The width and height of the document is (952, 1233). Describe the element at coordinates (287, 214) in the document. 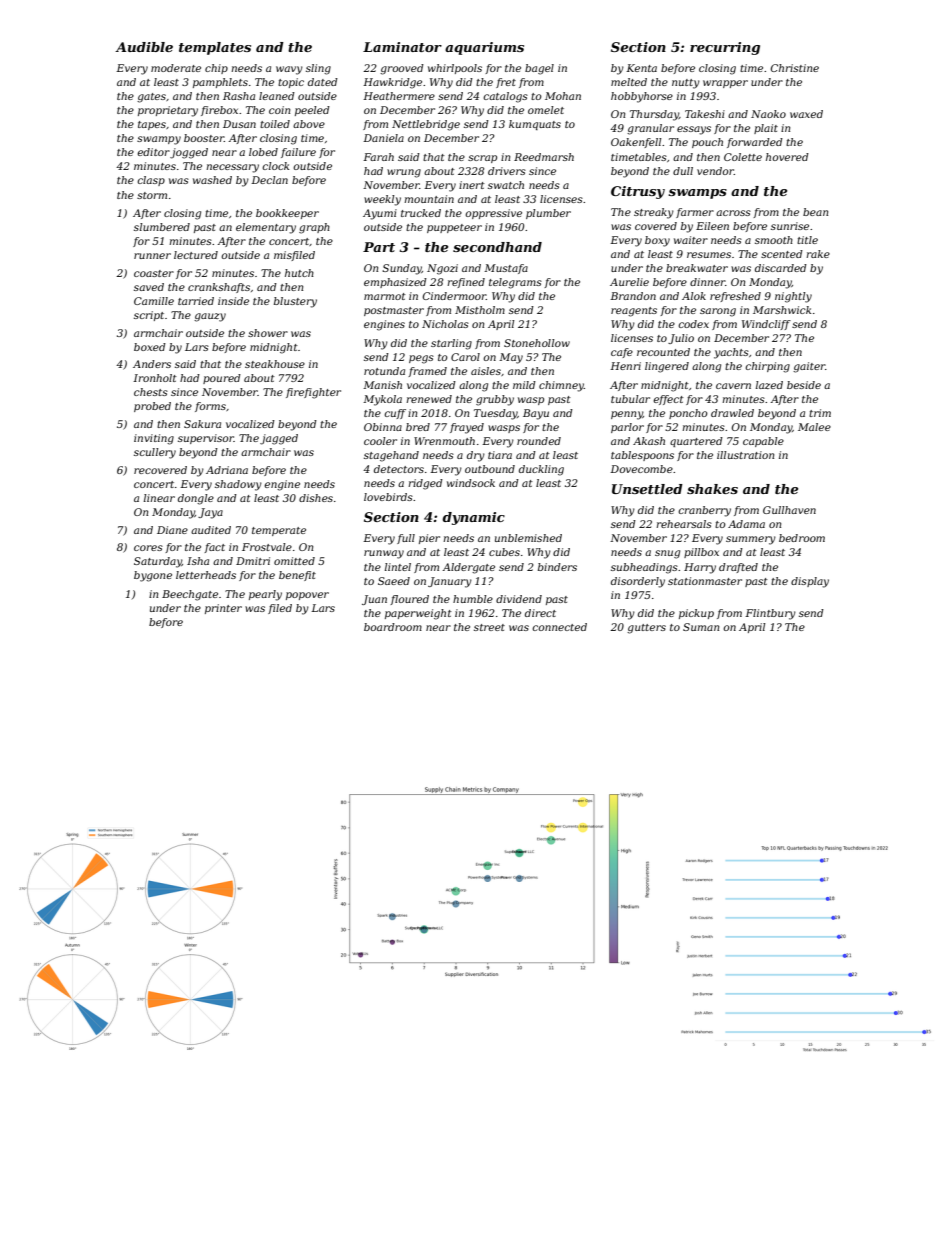

I see `bookkeeper` at that location.
